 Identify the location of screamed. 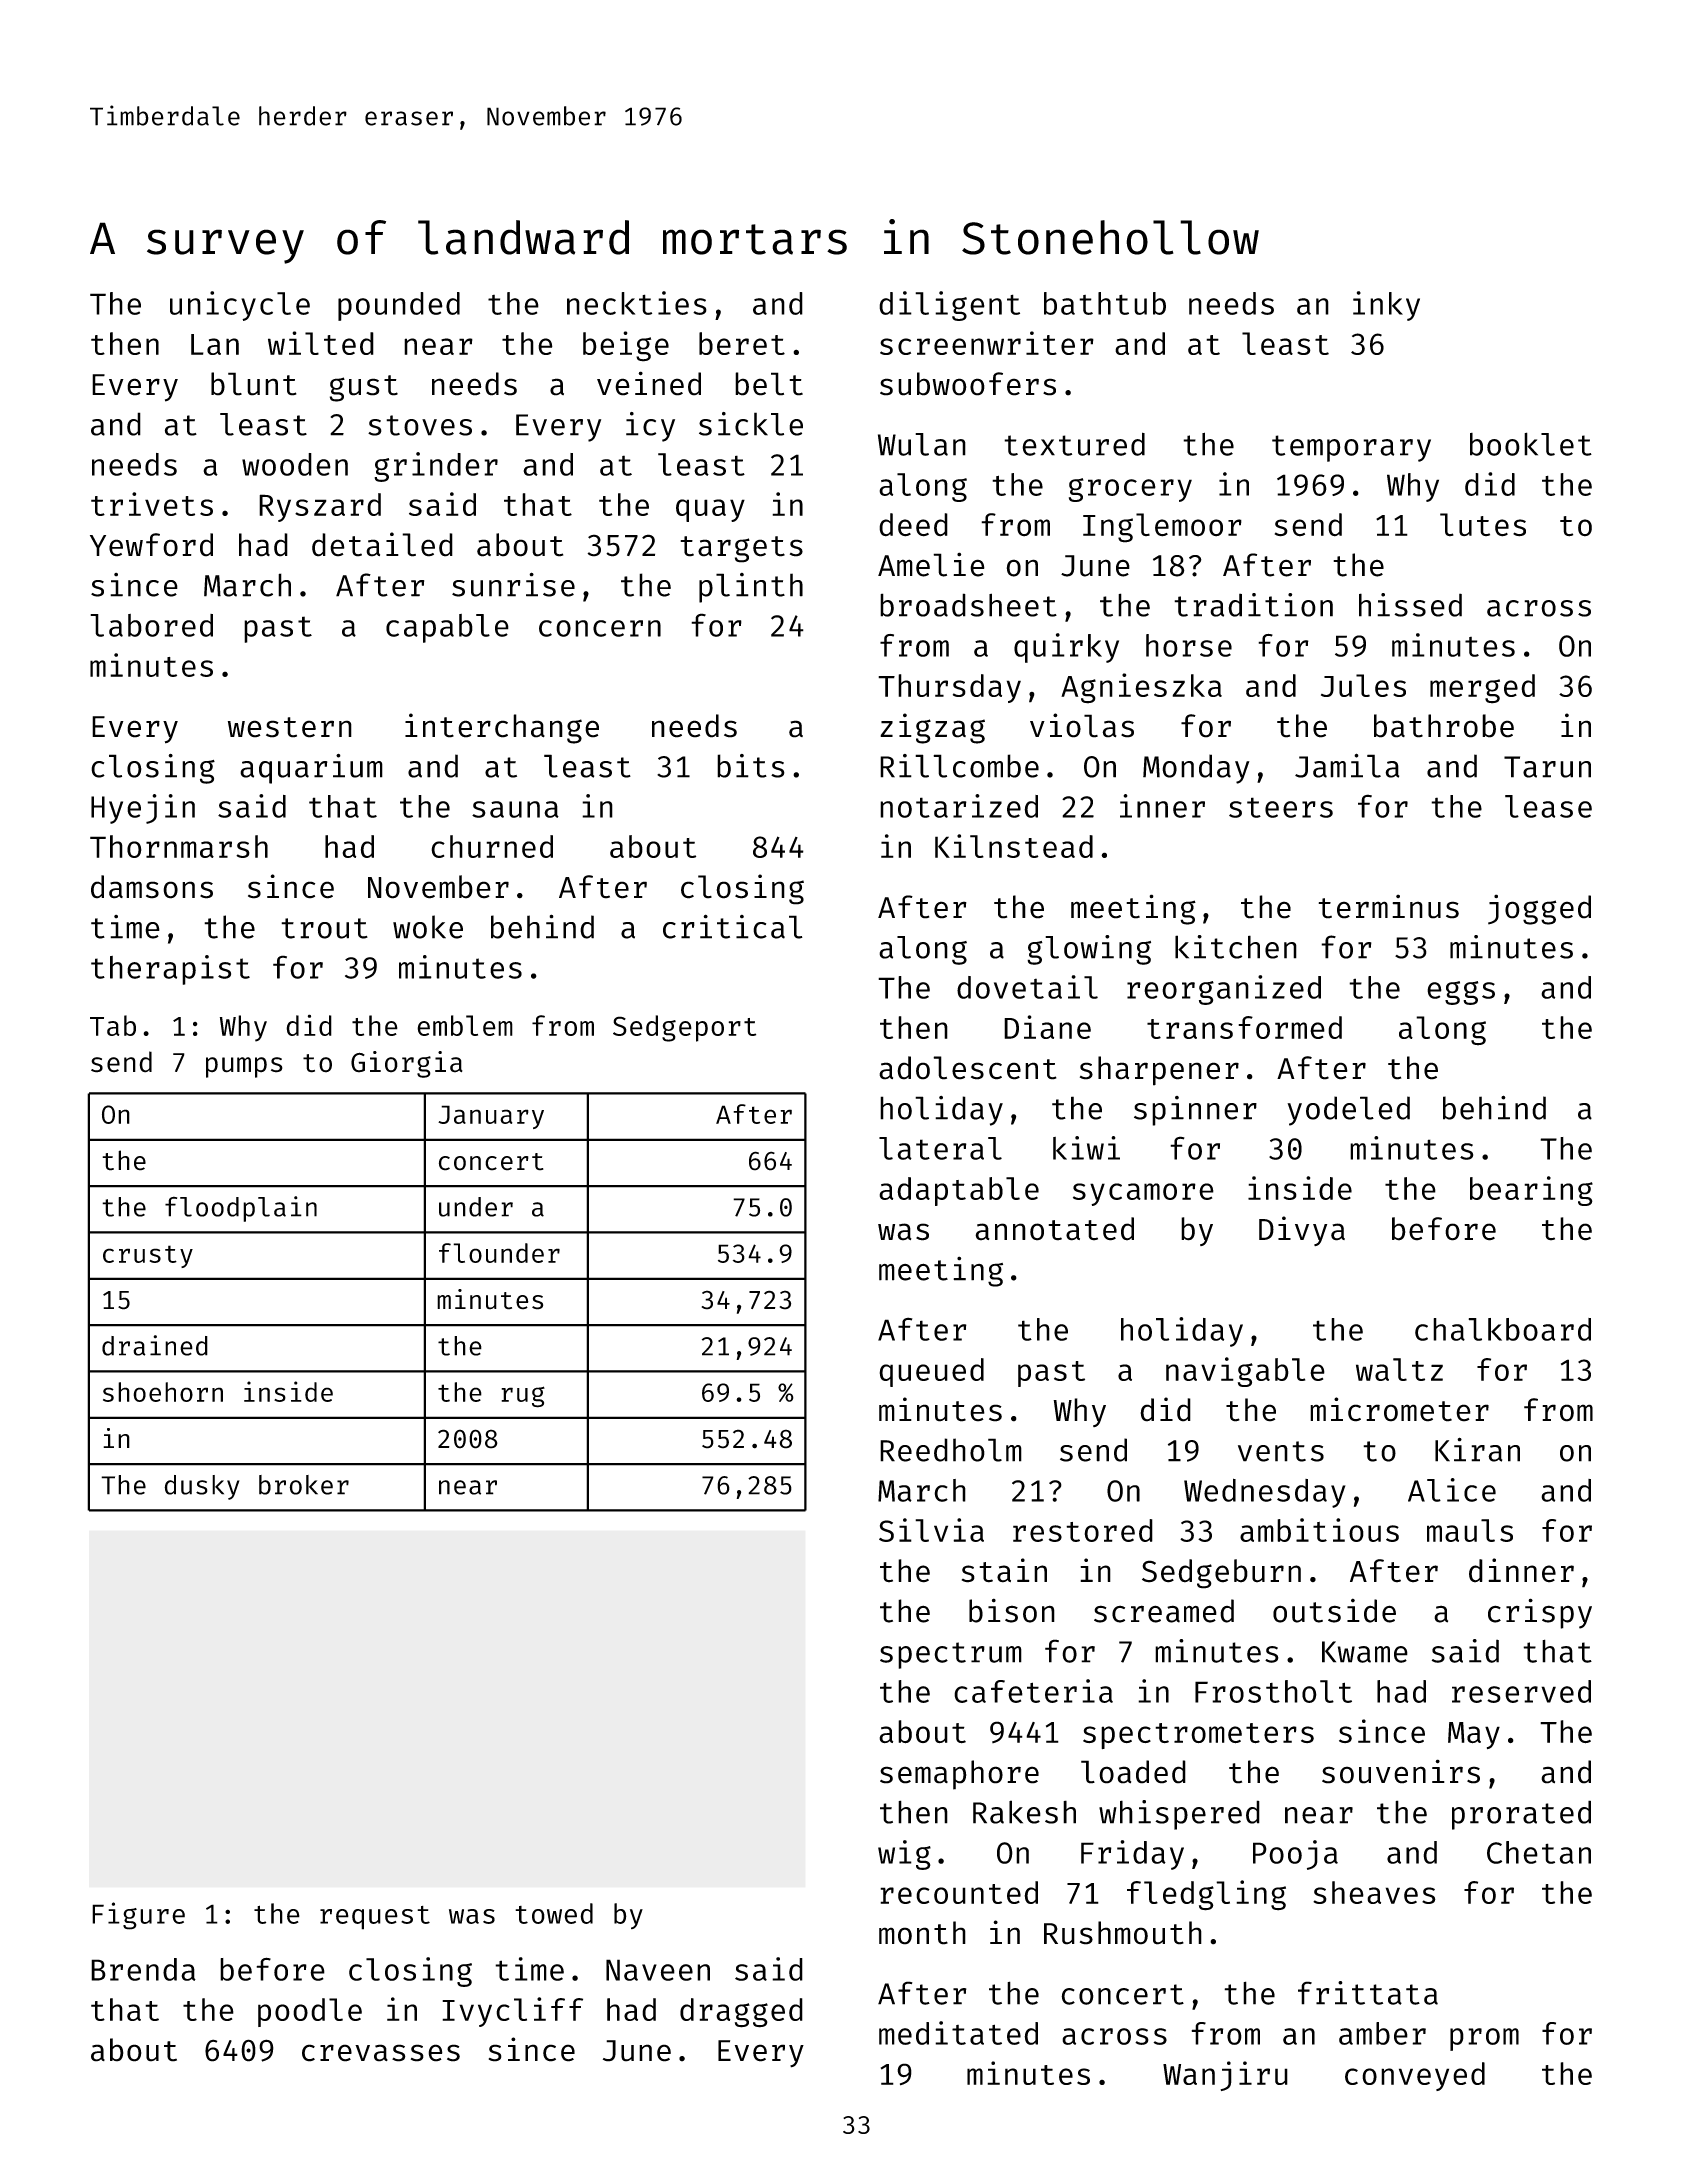
(1164, 1611).
